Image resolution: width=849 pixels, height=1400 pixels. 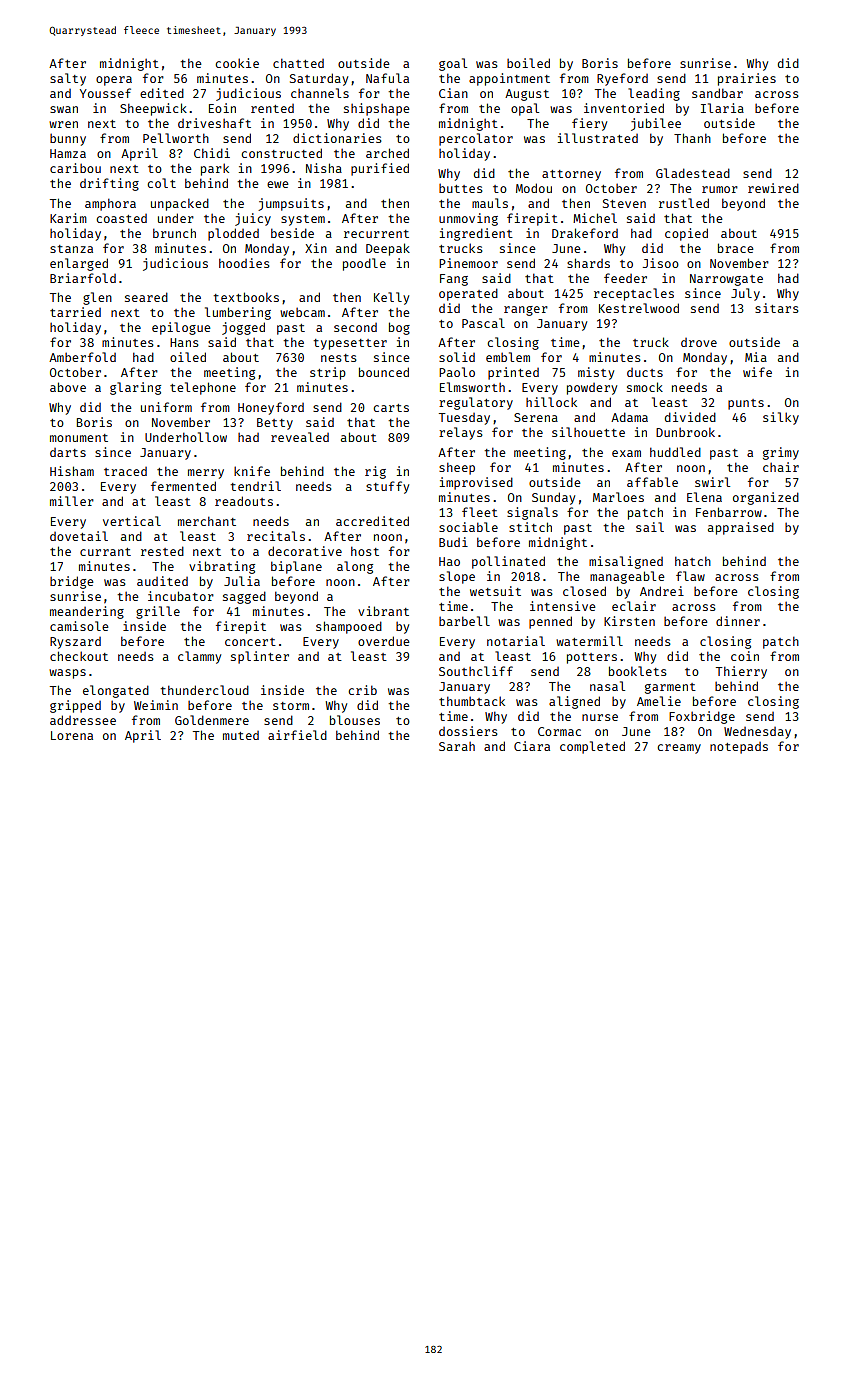 What do you see at coordinates (83, 278) in the document?
I see `Briarfold` at bounding box center [83, 278].
